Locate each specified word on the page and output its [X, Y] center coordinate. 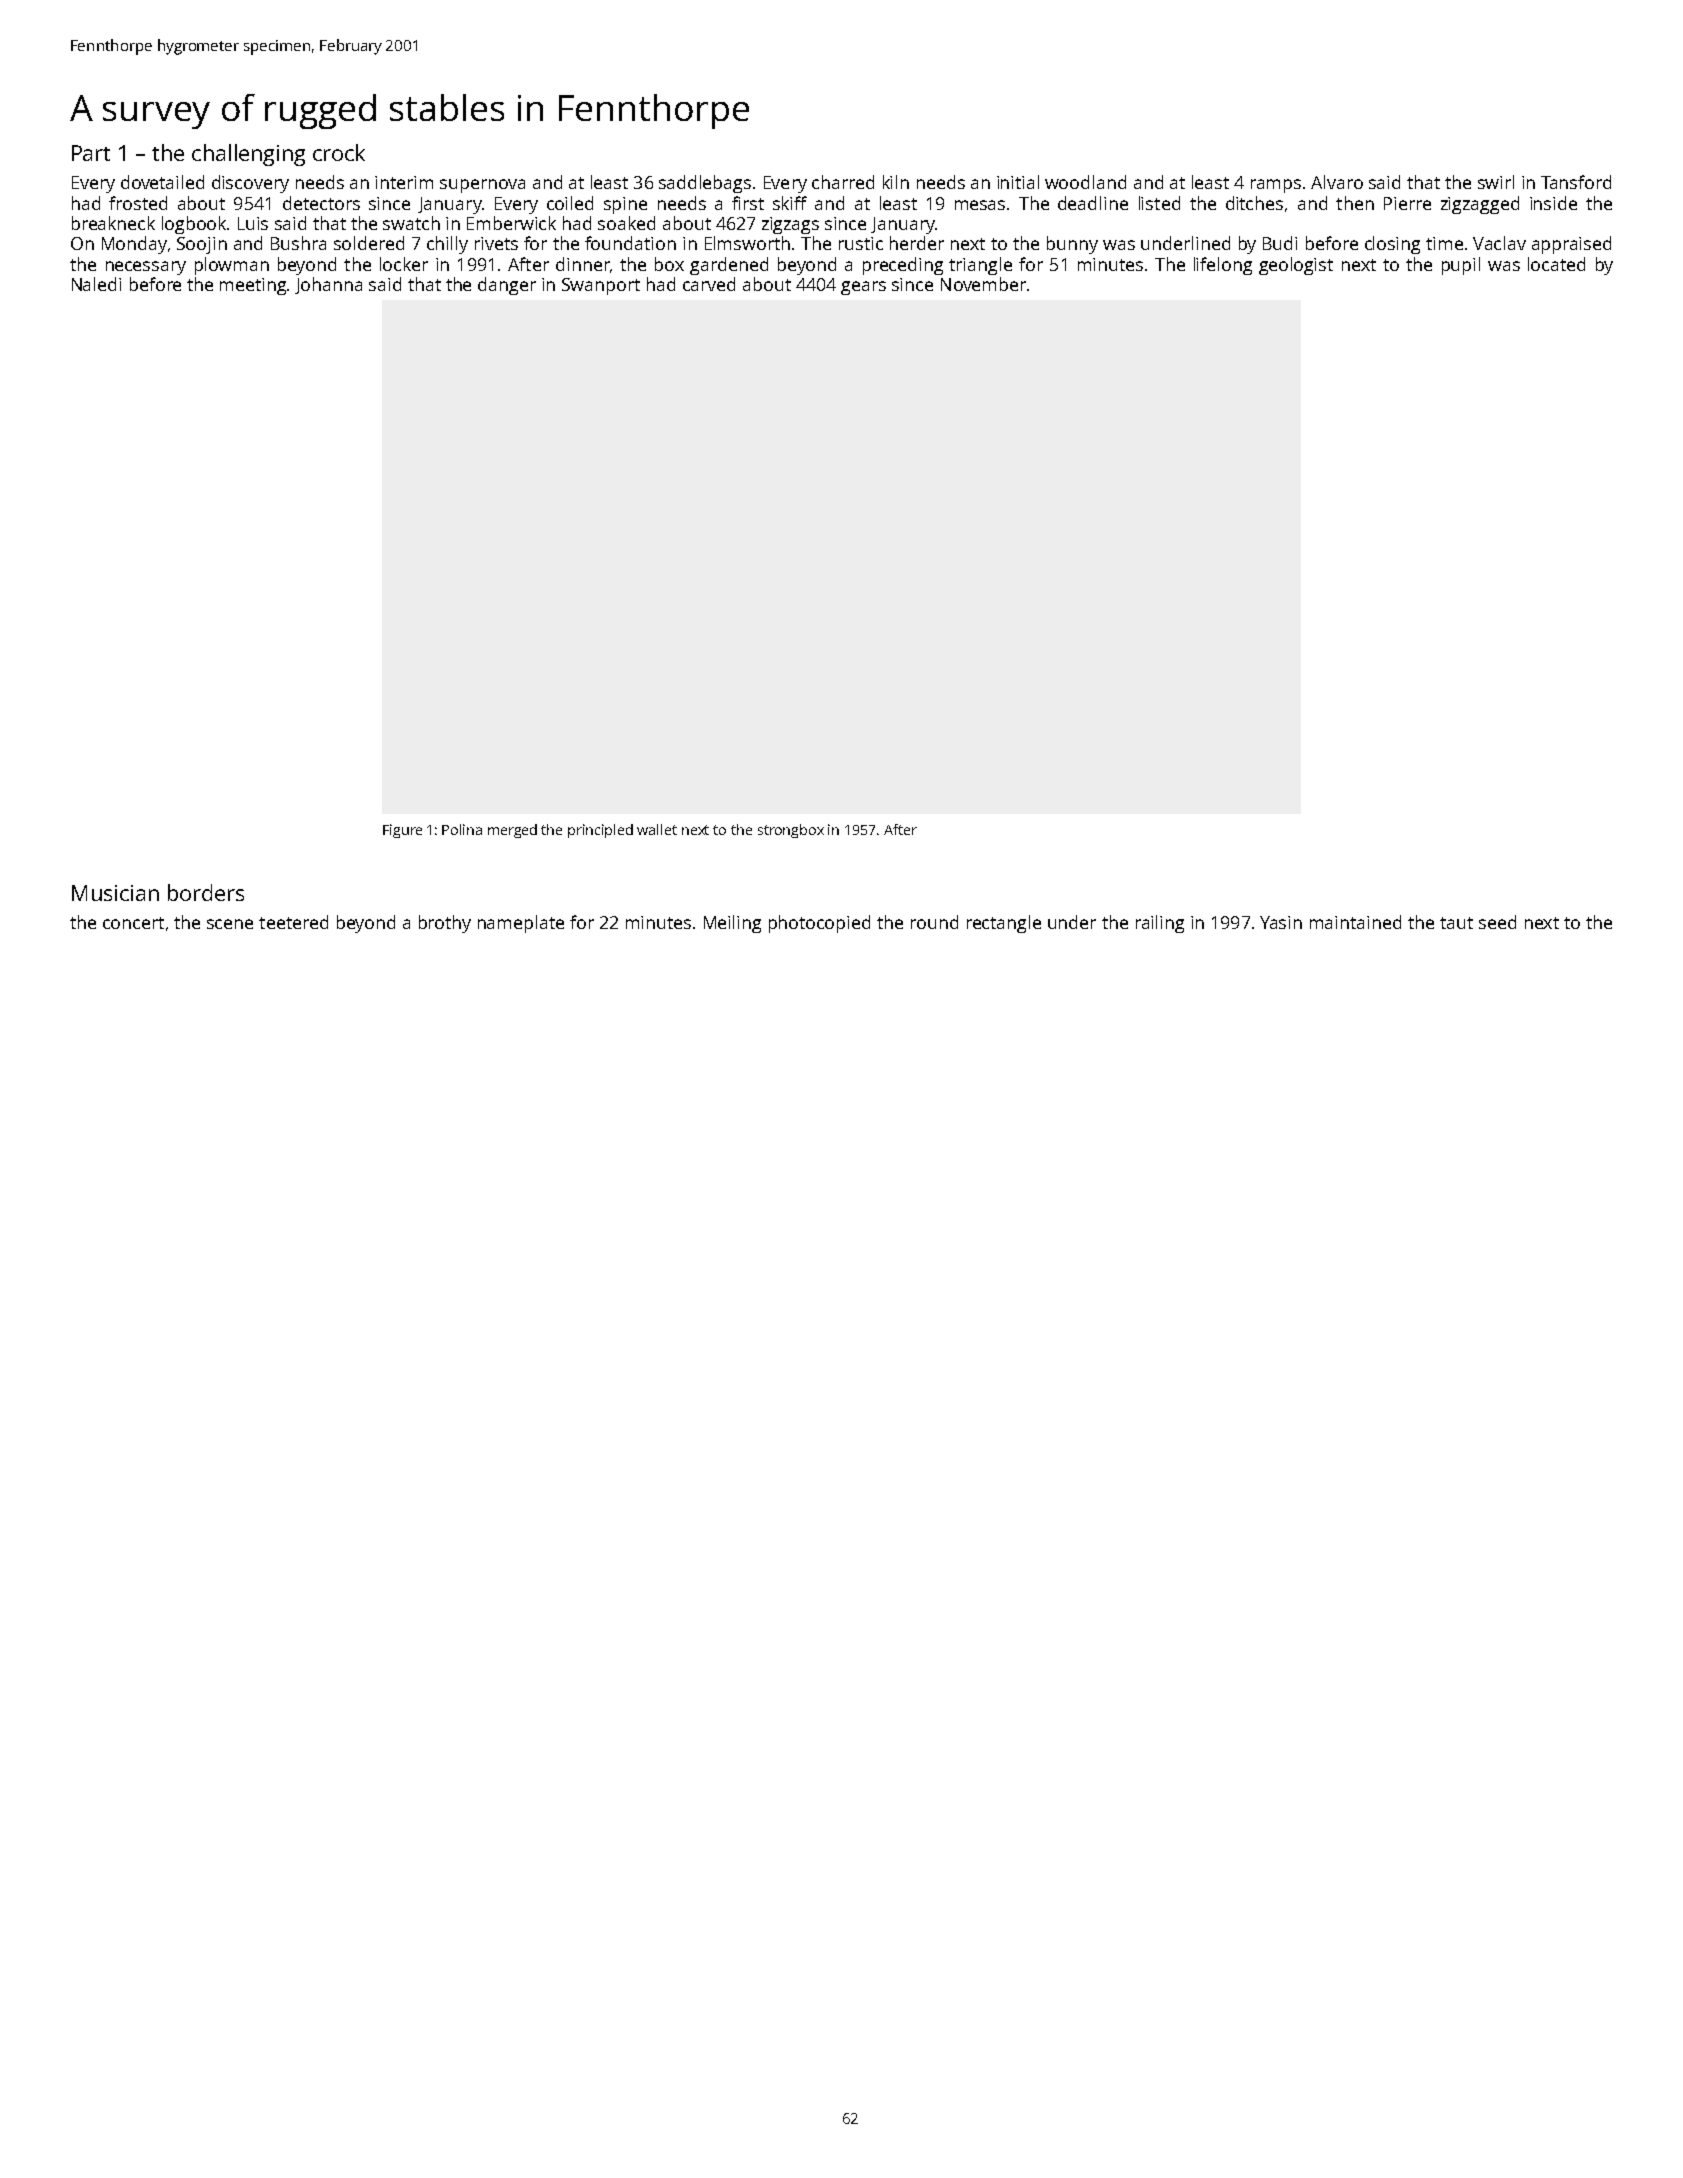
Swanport [601, 286]
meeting [254, 286]
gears [863, 288]
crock [339, 152]
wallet [657, 829]
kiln [896, 182]
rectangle [1004, 924]
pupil [1461, 266]
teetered [293, 922]
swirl [1496, 182]
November [983, 284]
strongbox [791, 831]
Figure [402, 831]
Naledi [96, 284]
